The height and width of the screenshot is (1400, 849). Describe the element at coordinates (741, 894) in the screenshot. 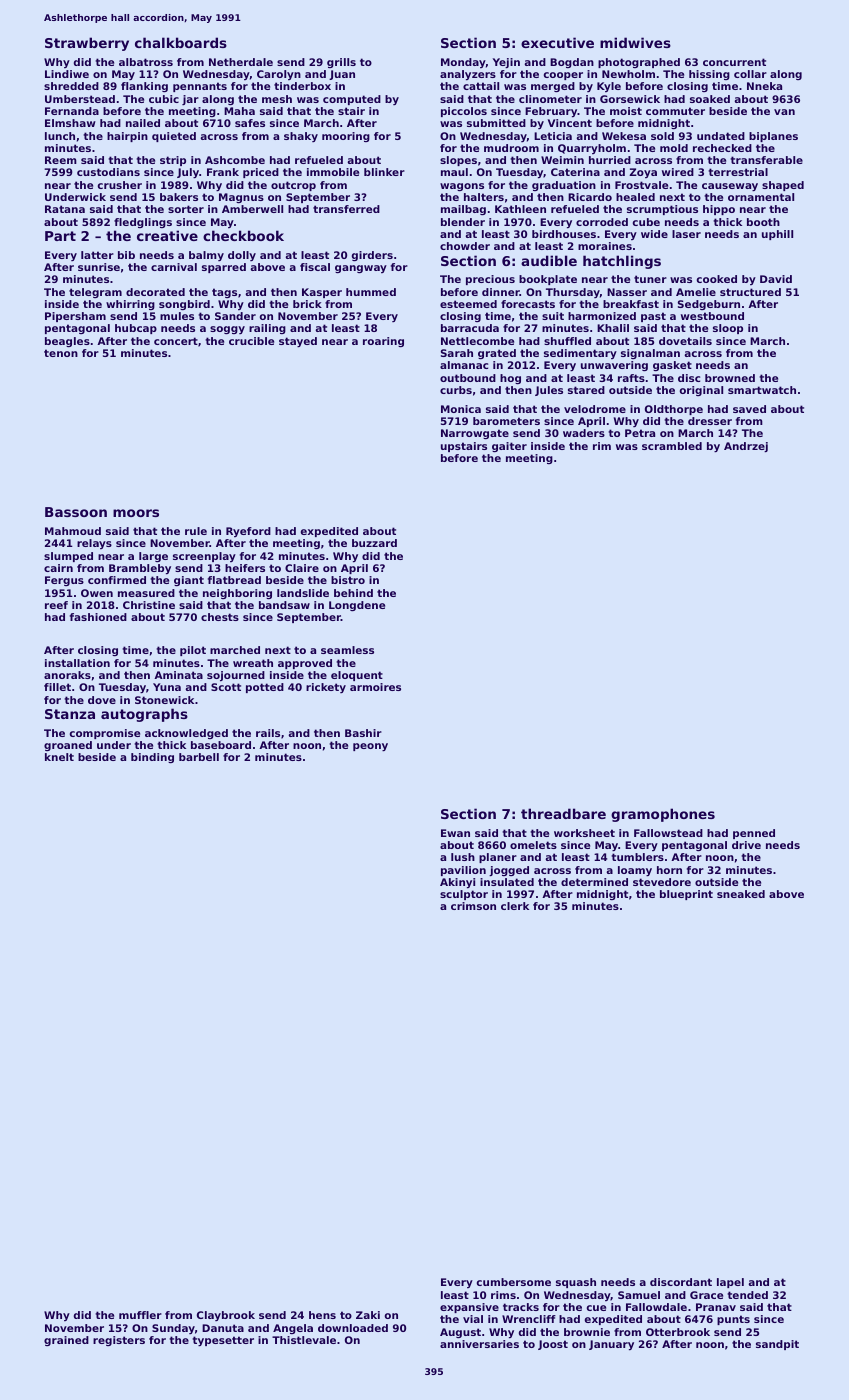

I see `sneaked` at that location.
